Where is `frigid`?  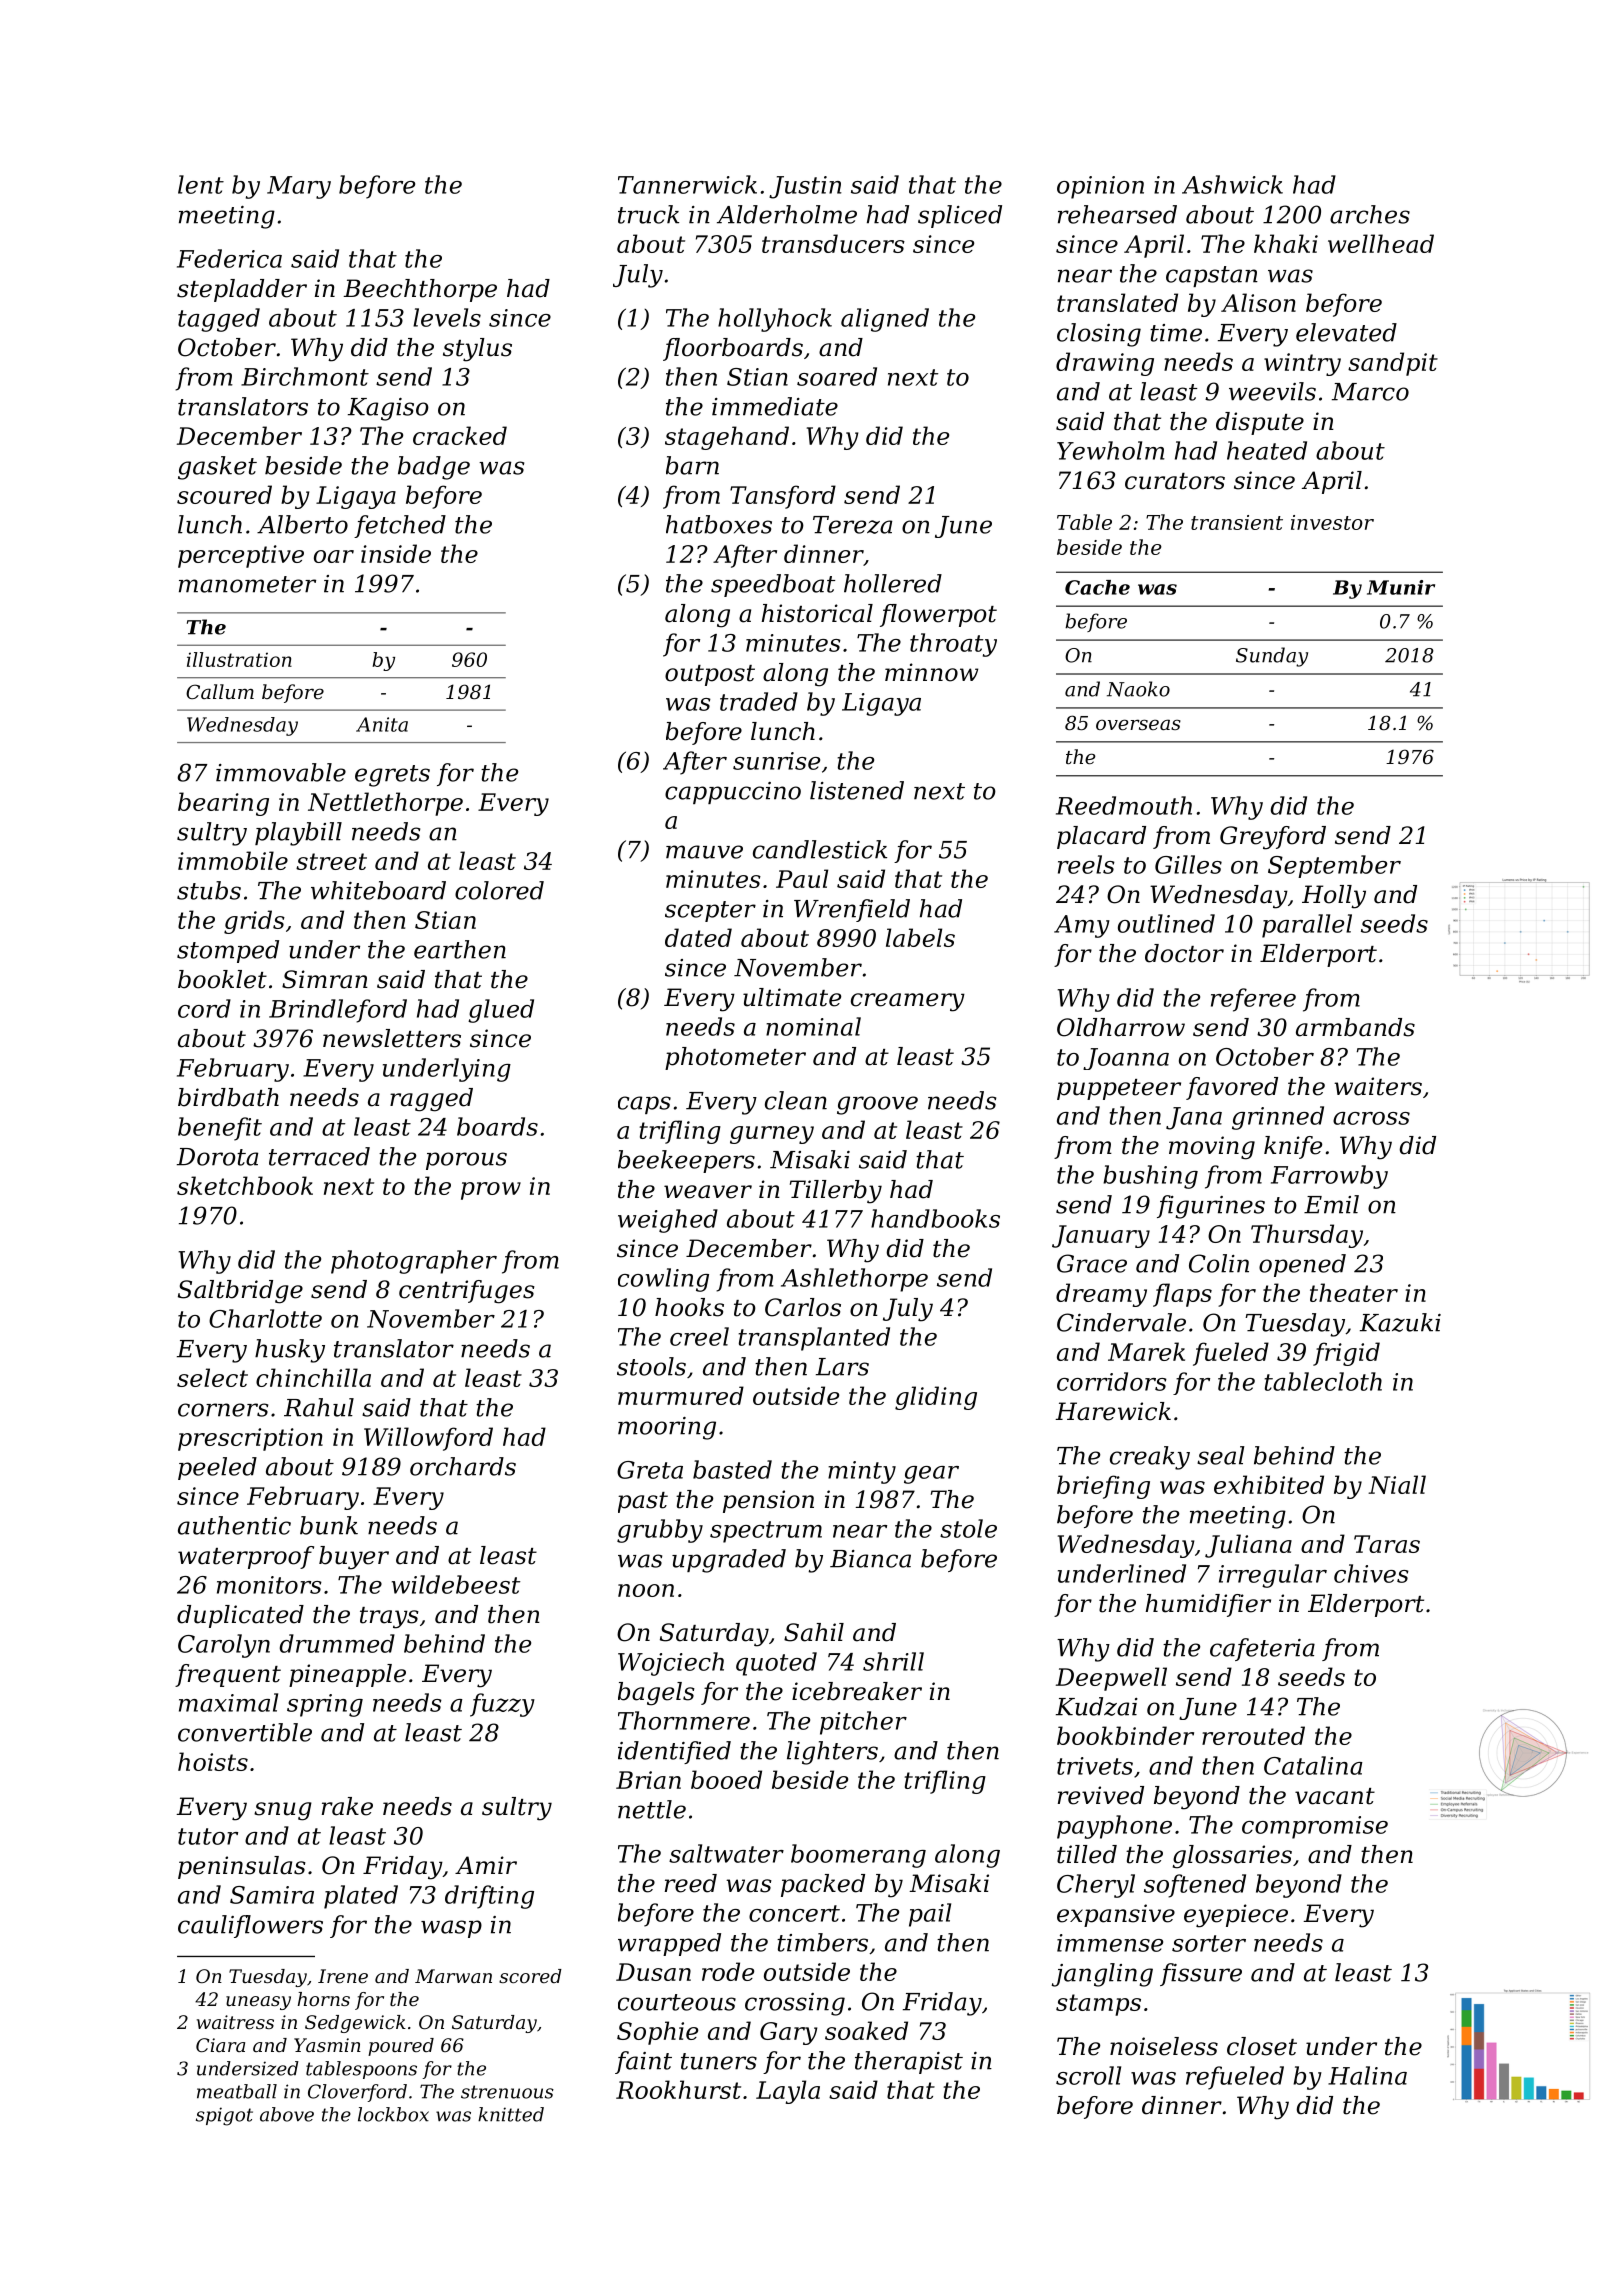 frigid is located at coordinates (1346, 1354).
